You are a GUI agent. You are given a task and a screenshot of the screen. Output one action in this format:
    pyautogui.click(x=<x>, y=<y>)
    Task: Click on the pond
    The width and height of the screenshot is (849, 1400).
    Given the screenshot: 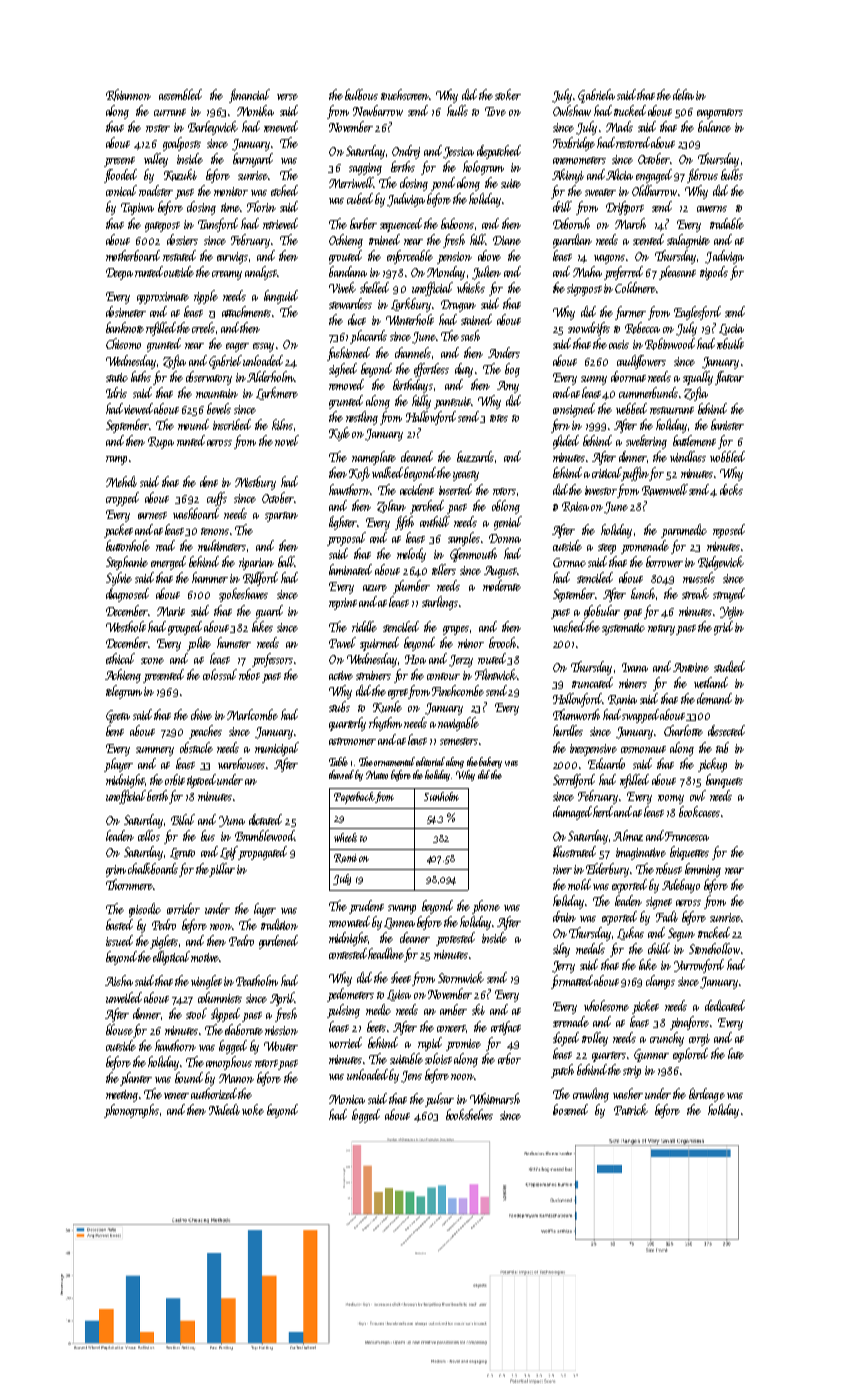 What is the action you would take?
    pyautogui.click(x=443, y=184)
